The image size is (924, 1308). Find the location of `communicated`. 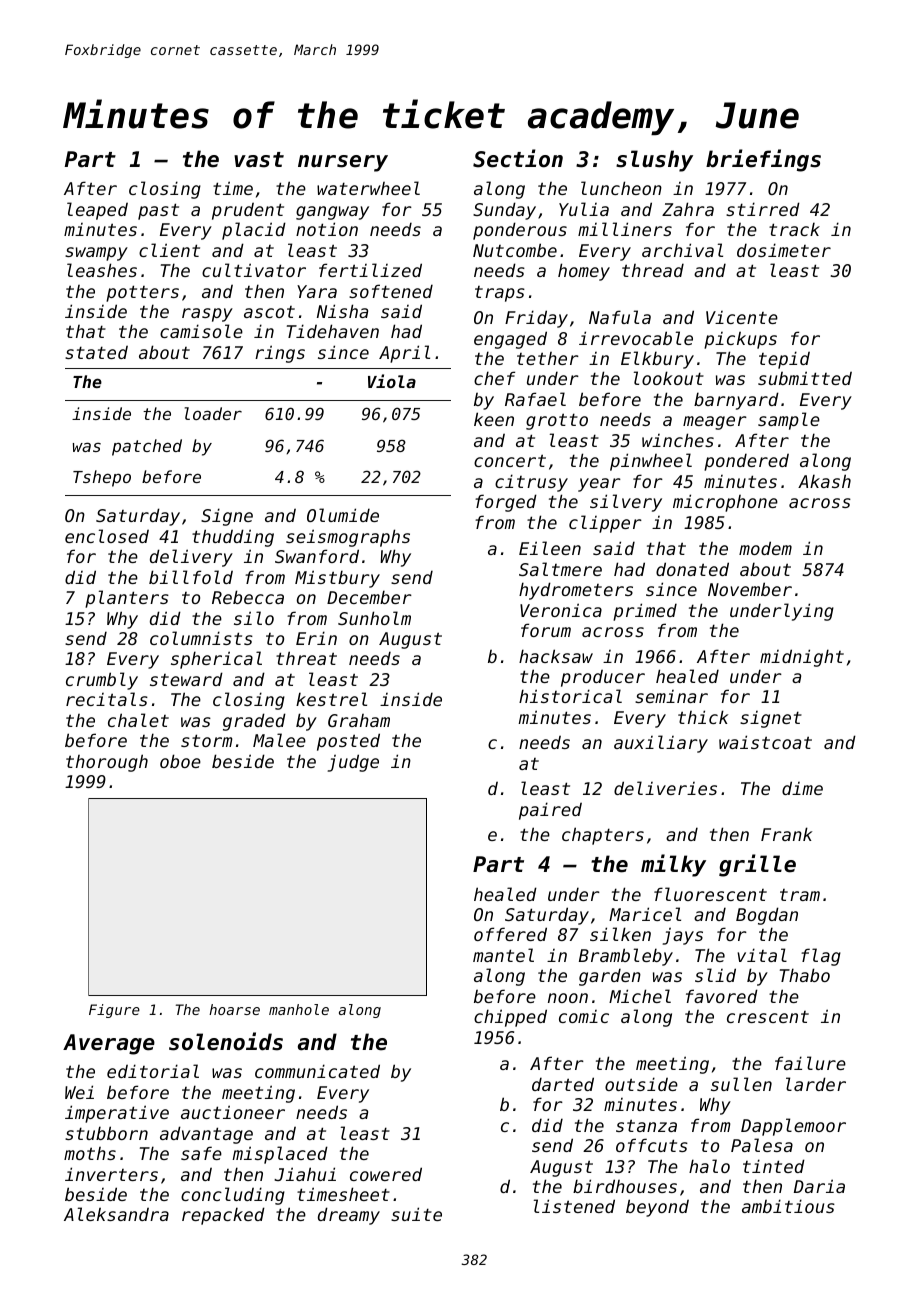

communicated is located at coordinates (317, 1071).
